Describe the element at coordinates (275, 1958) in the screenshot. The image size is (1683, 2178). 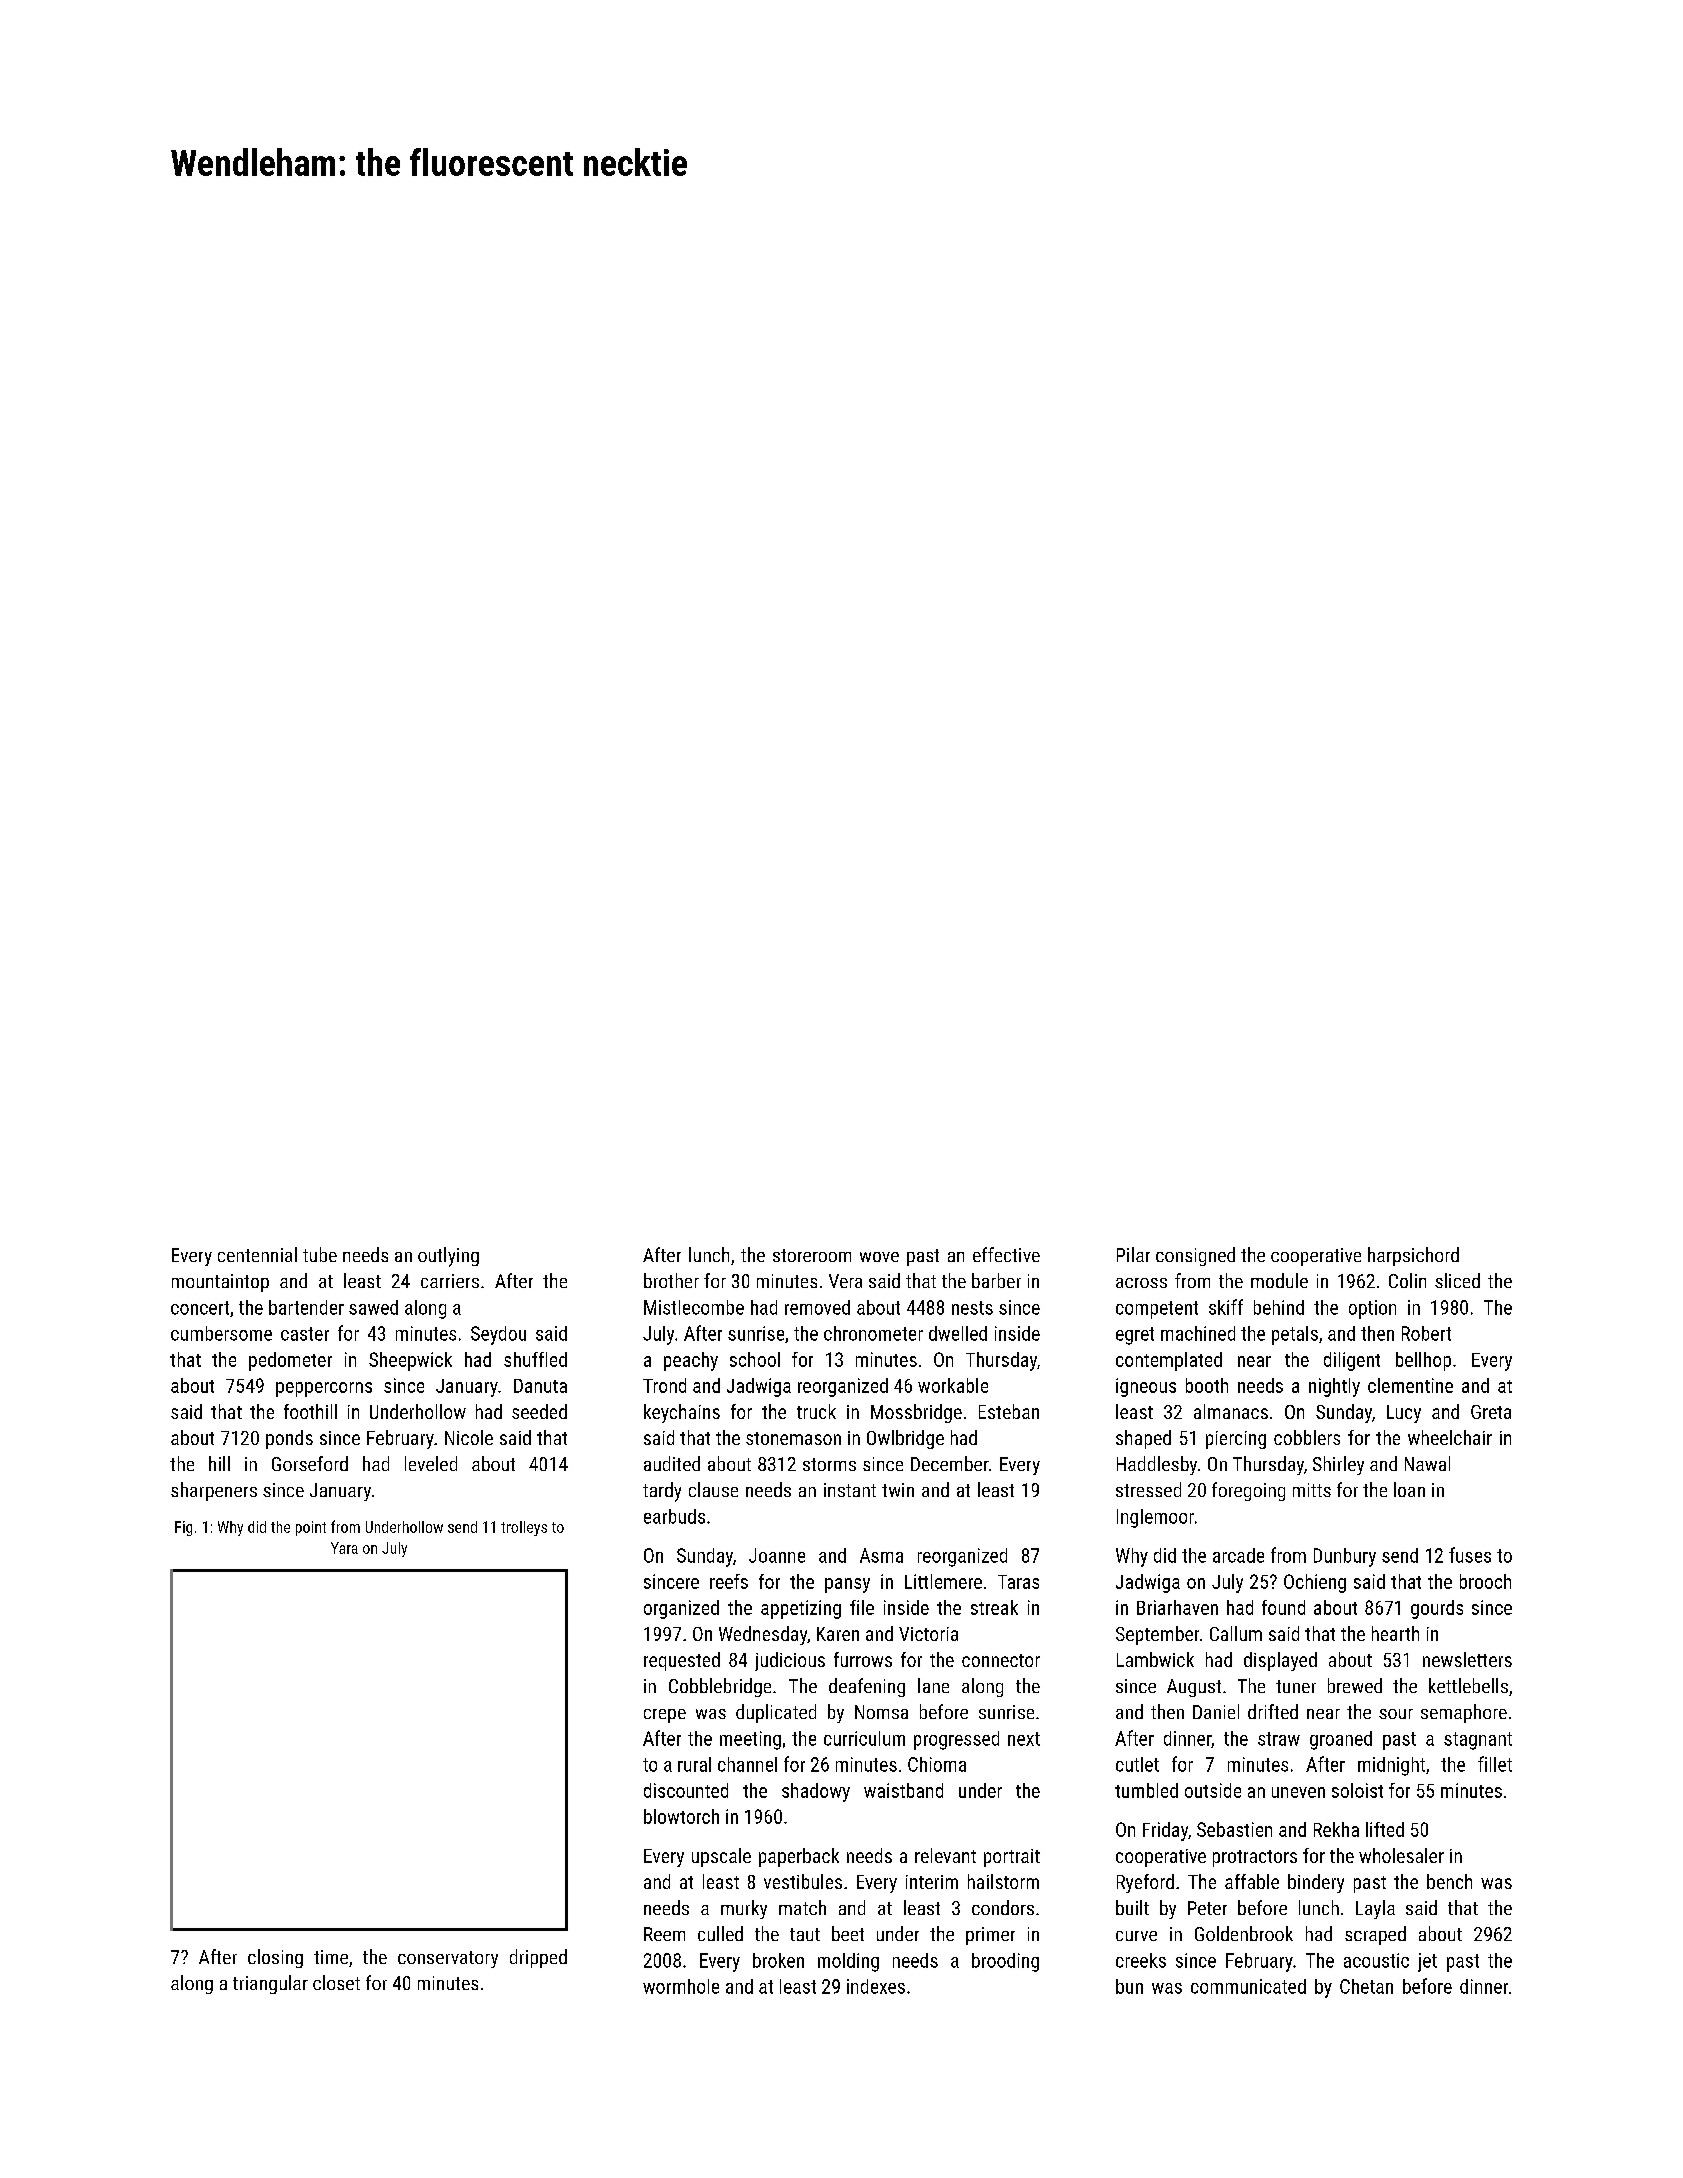
I see `closing` at that location.
